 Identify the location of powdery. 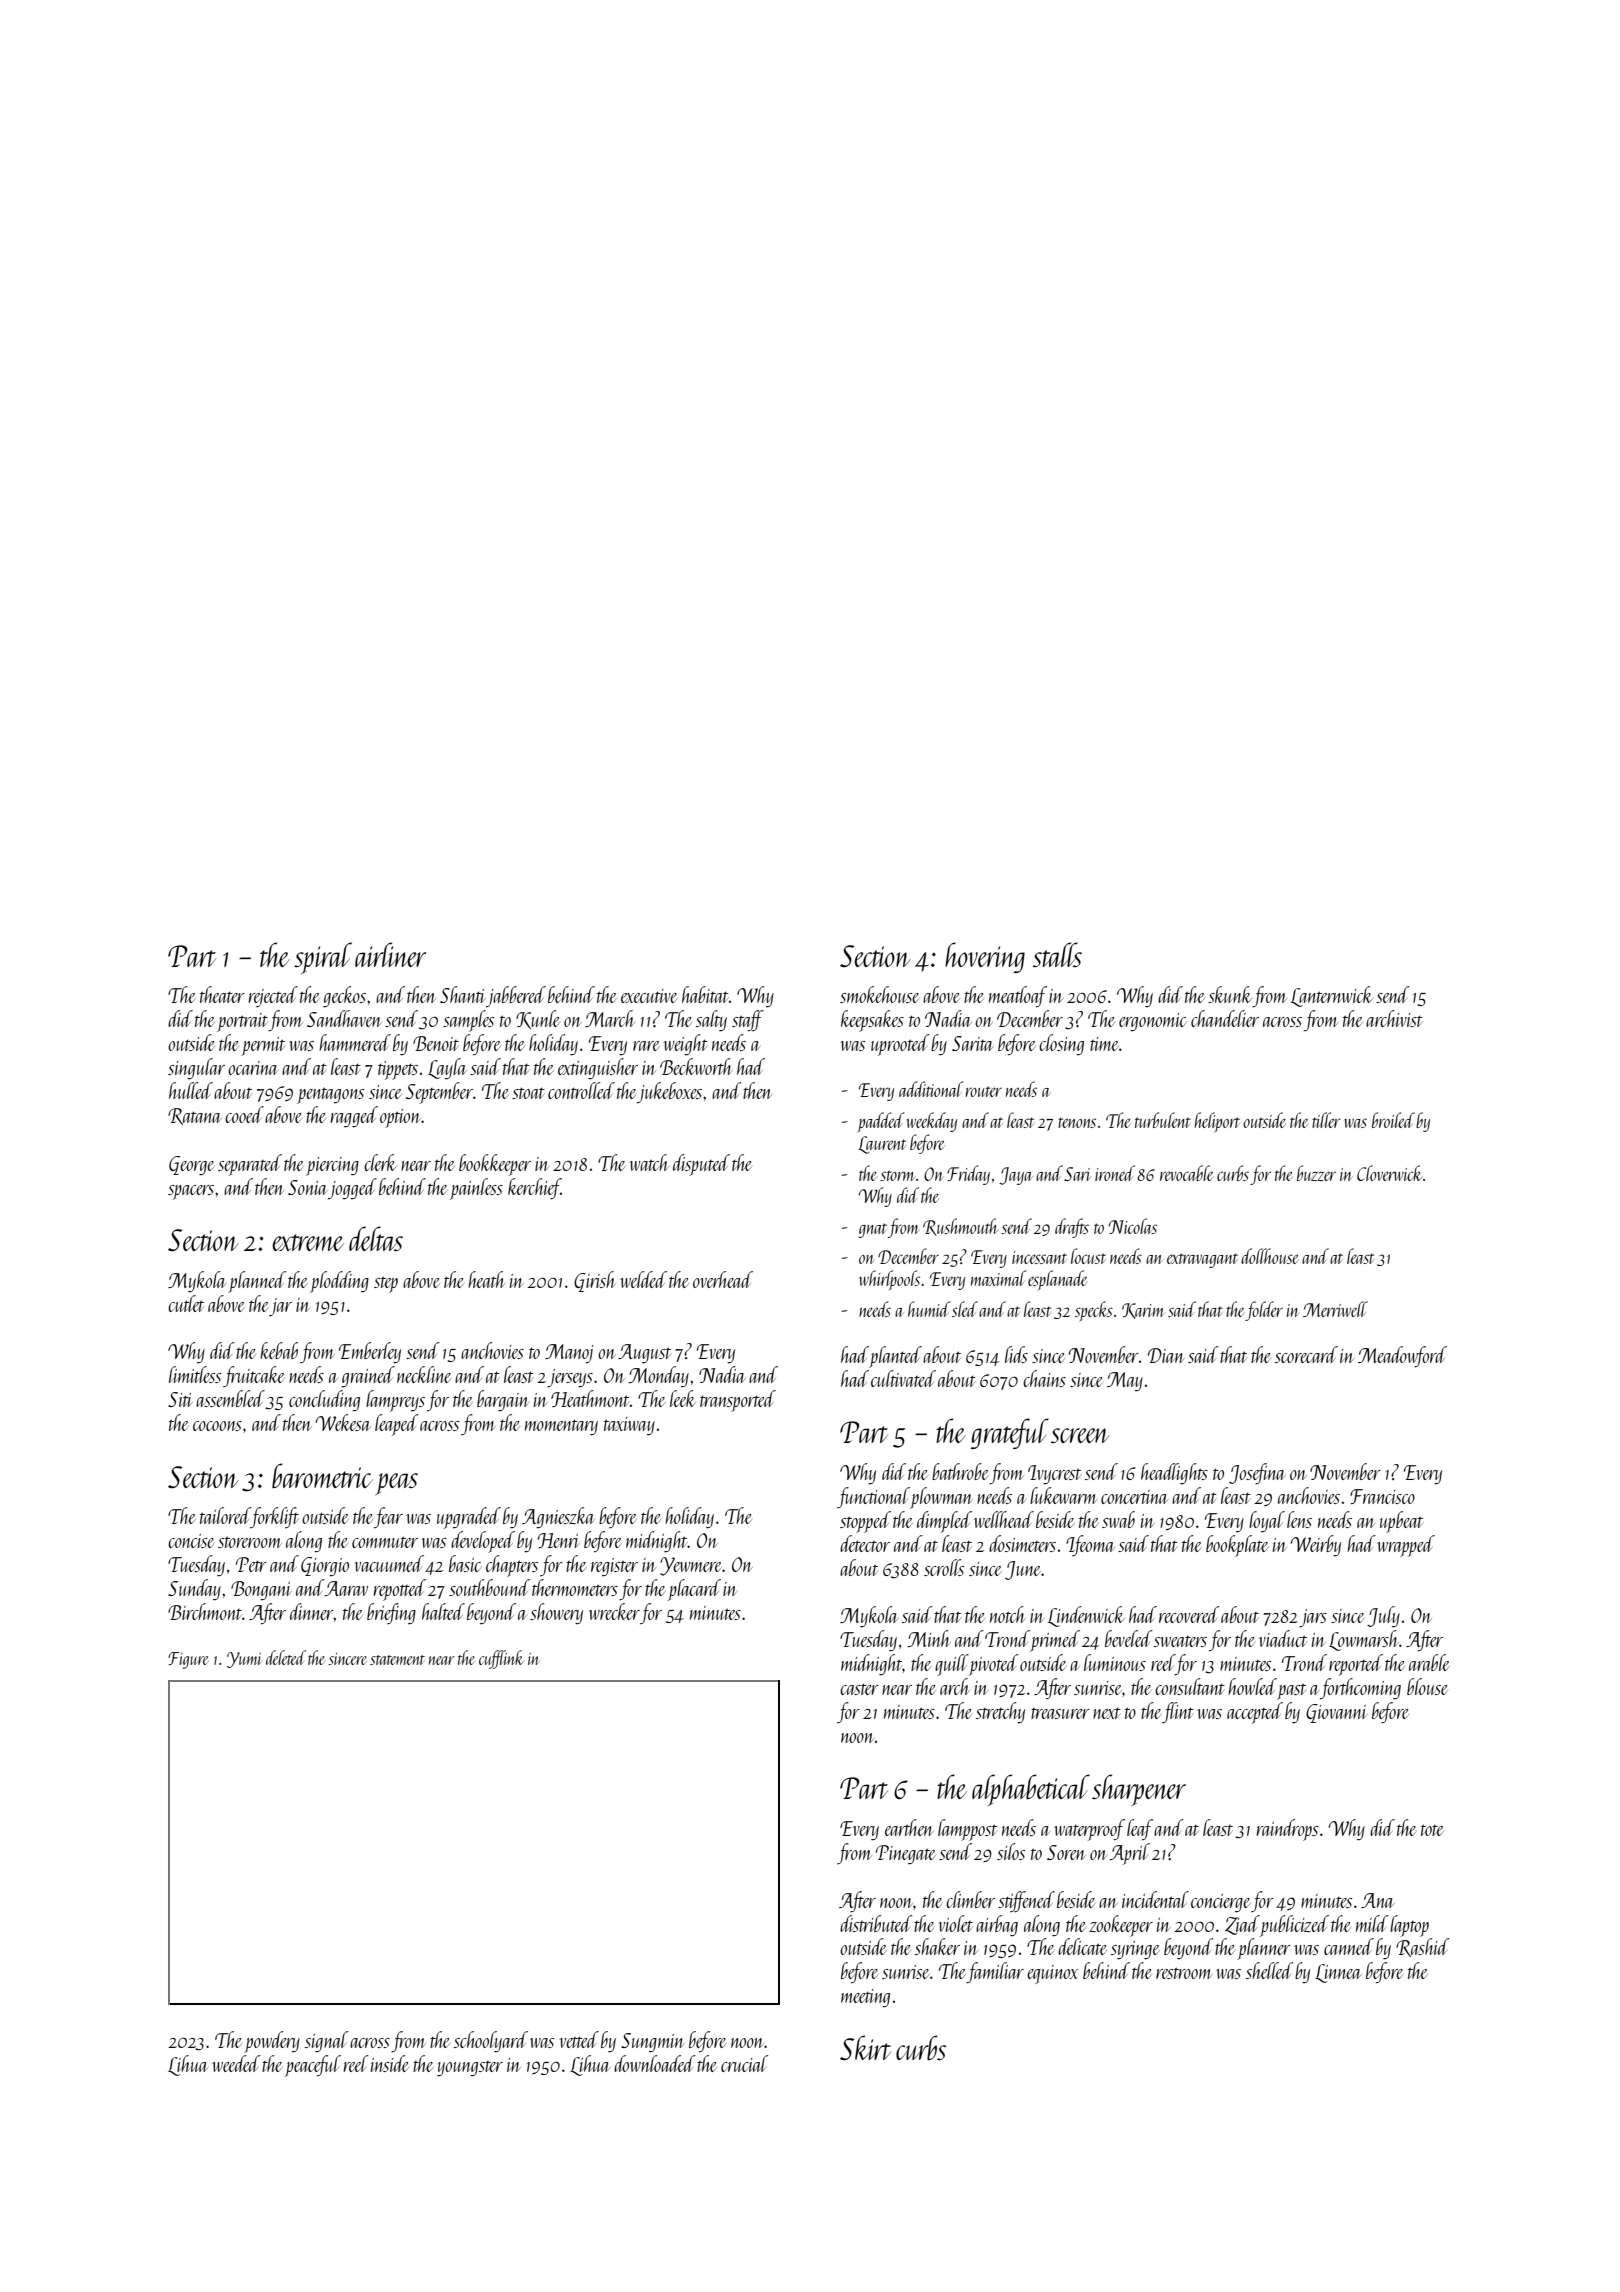
(272, 2042).
